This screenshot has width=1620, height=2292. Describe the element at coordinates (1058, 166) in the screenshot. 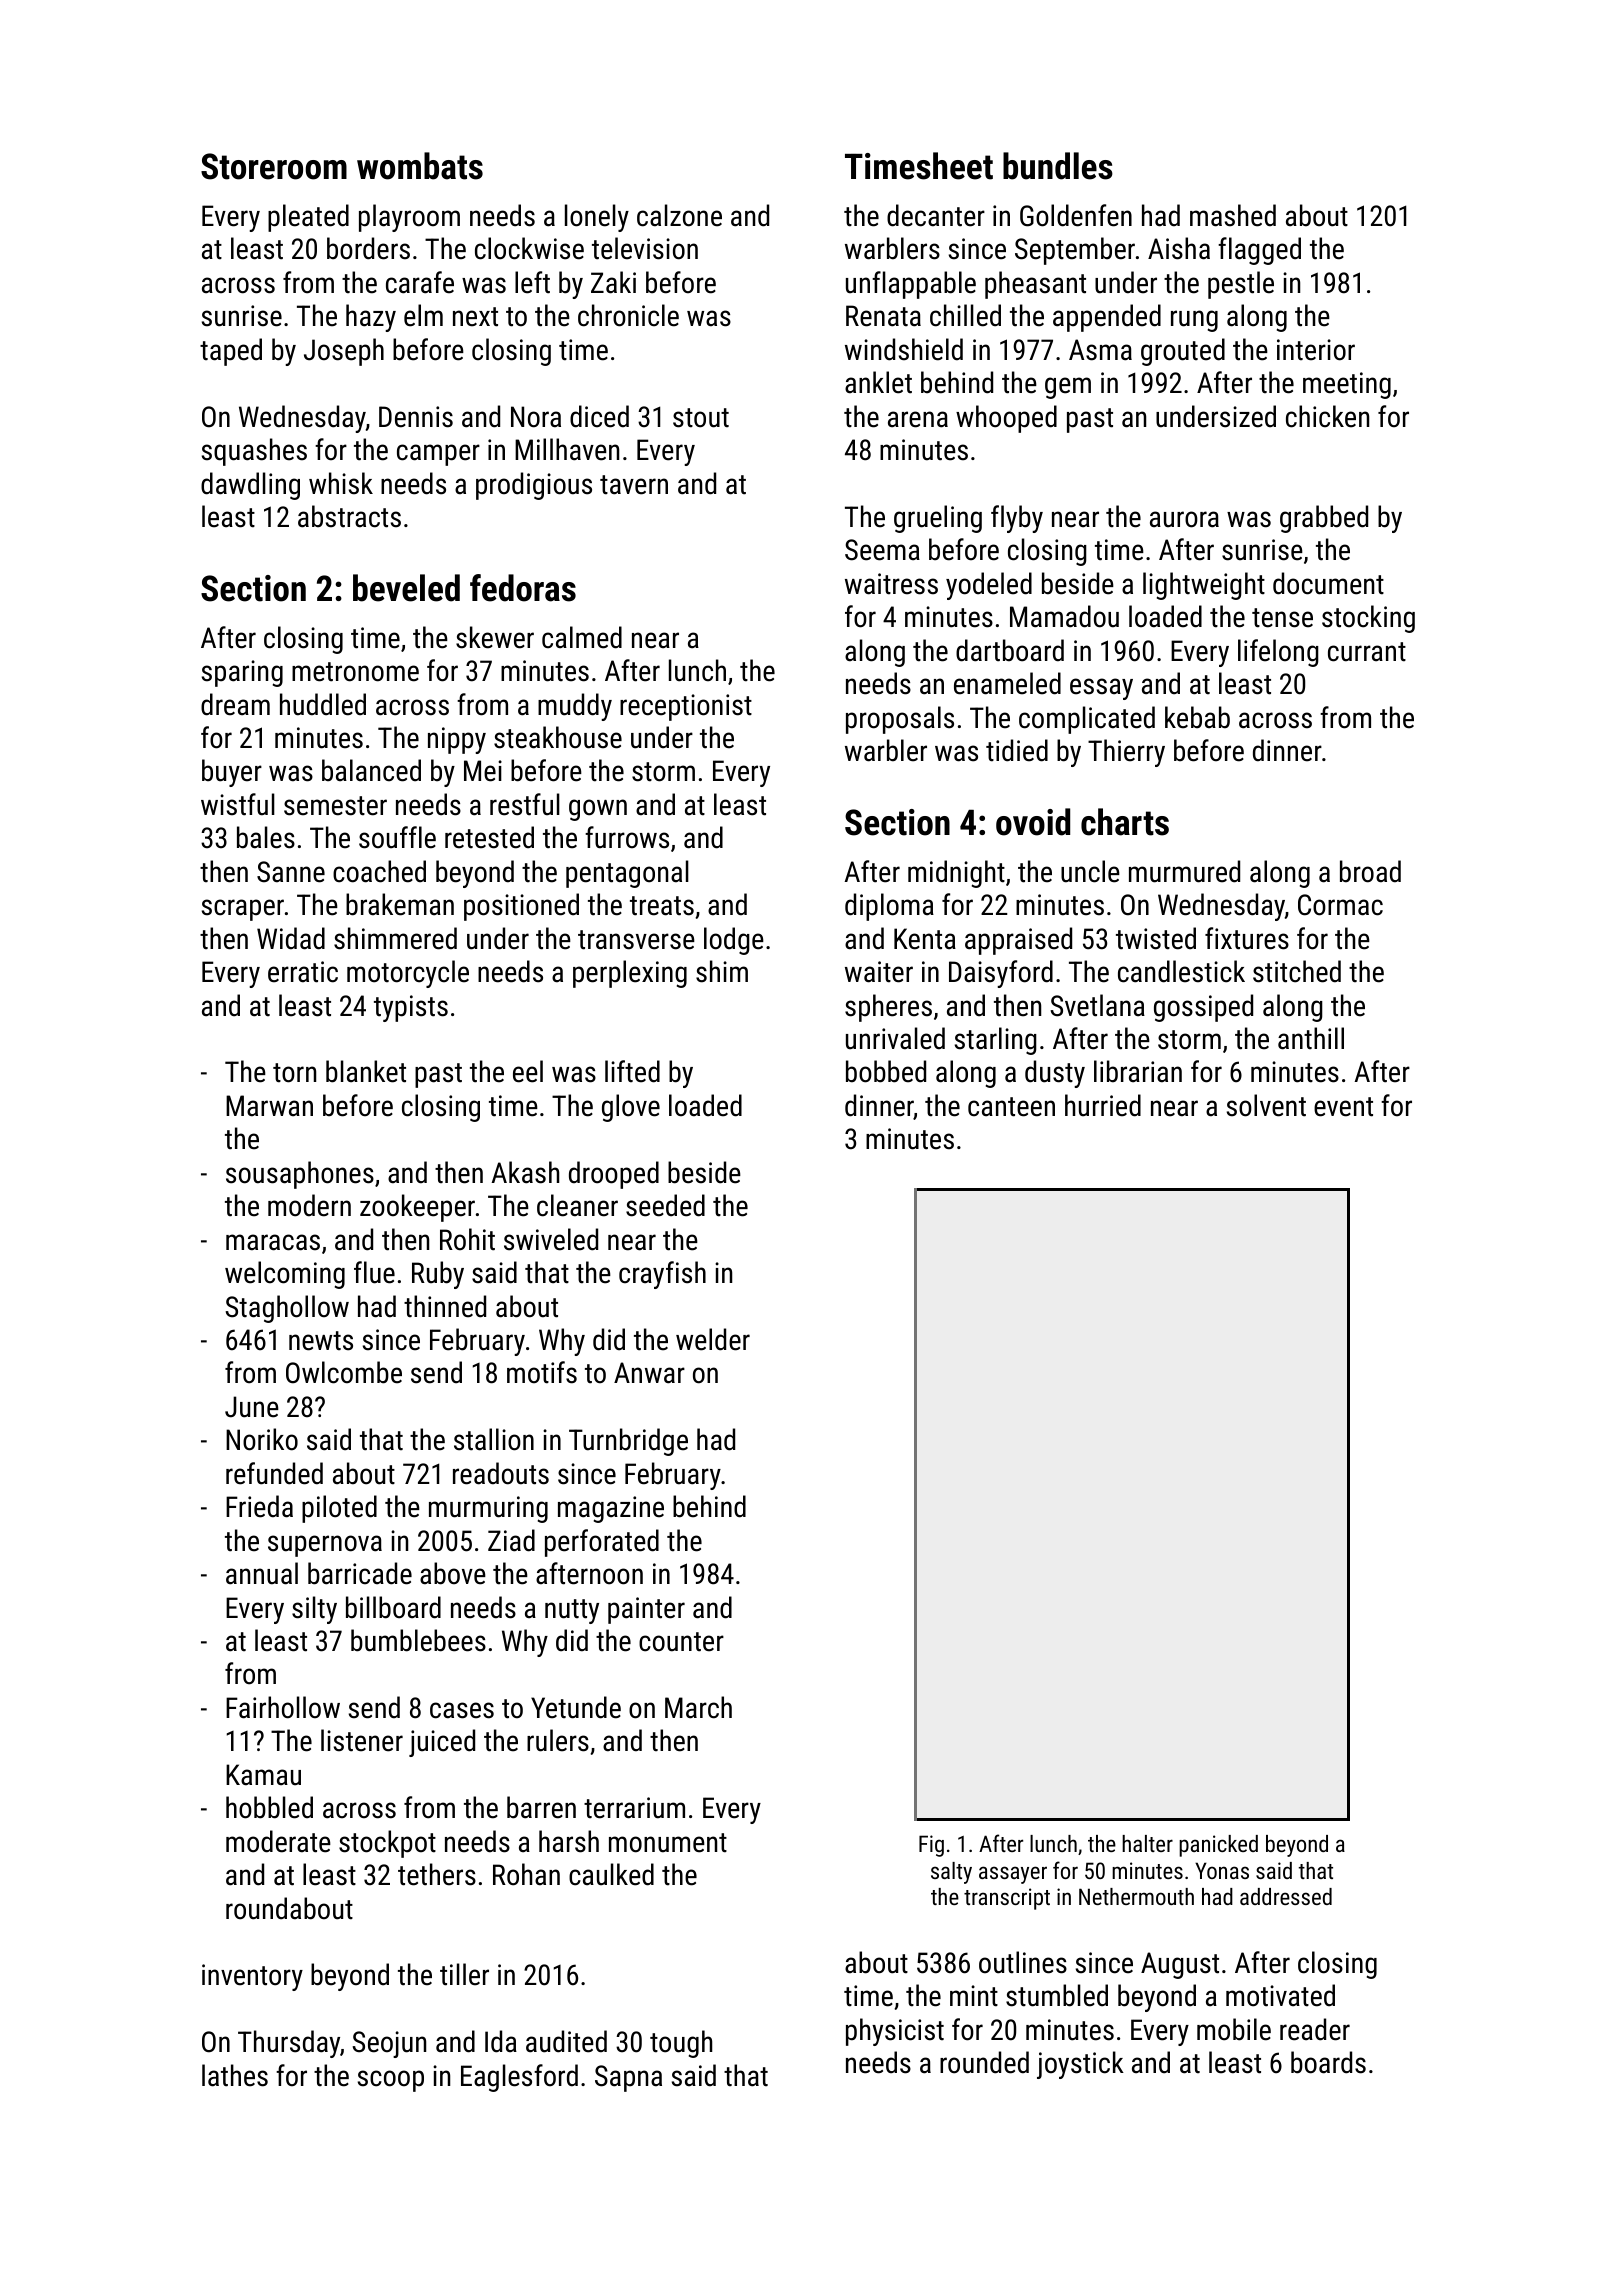

I see `bundles` at that location.
